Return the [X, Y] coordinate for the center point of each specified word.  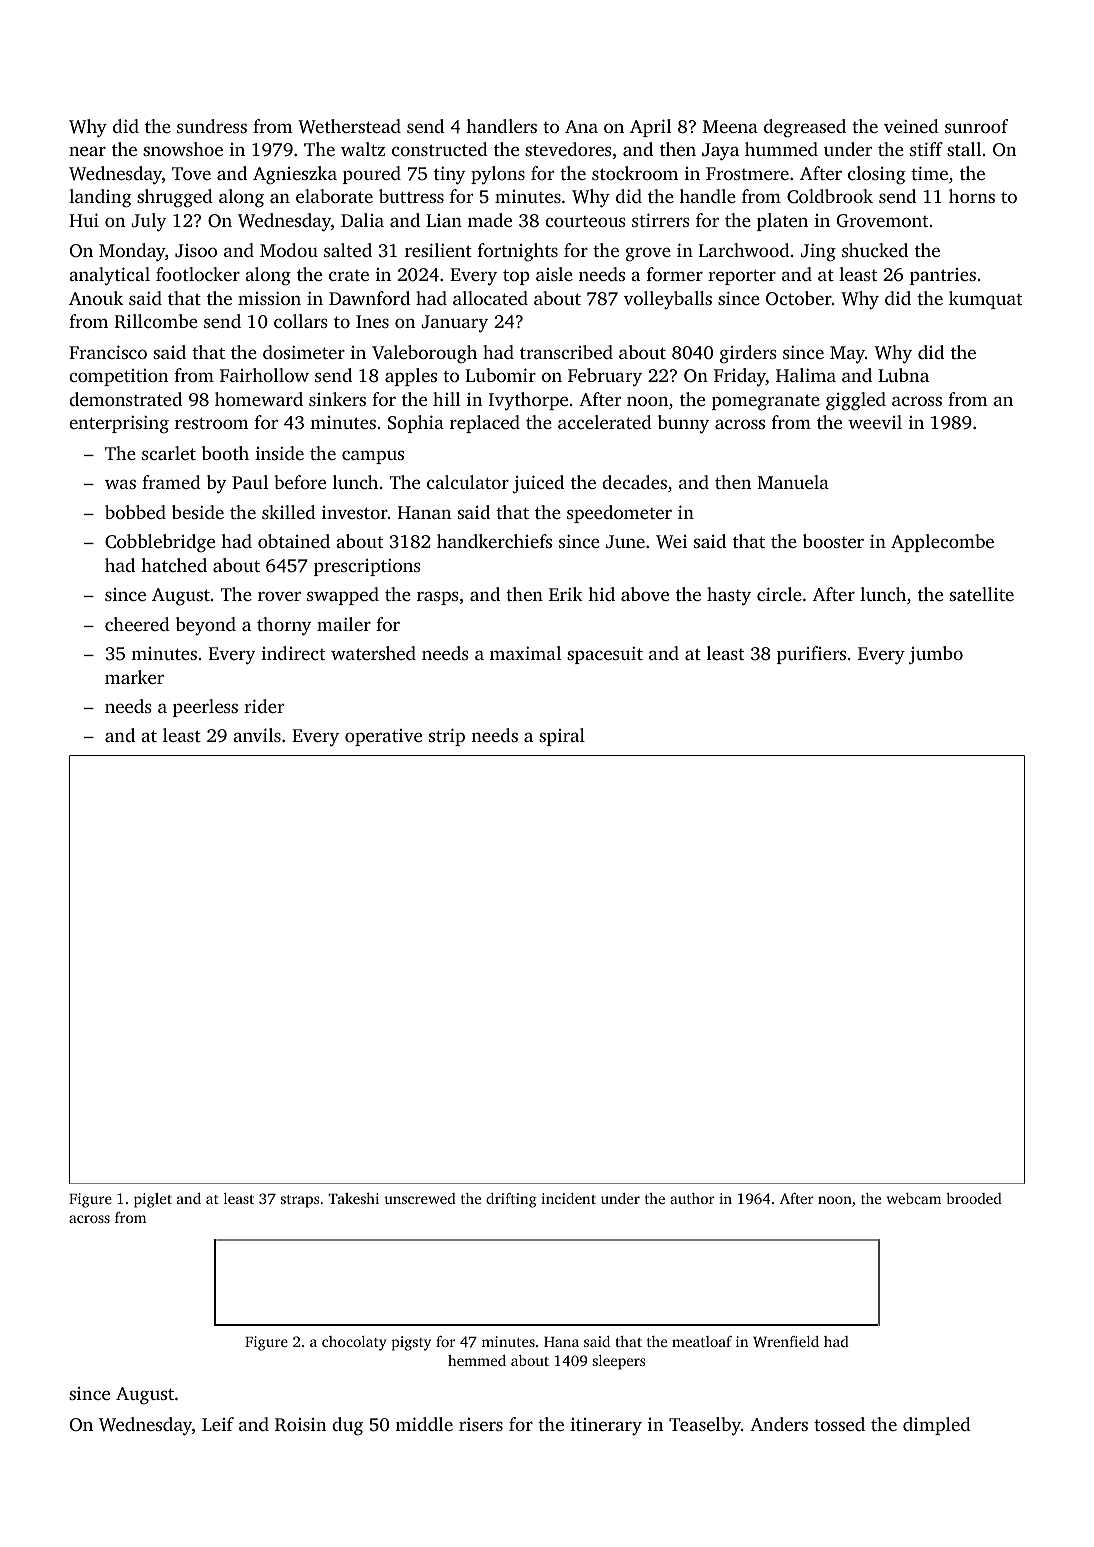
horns [972, 196]
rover [279, 596]
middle [424, 1424]
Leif [218, 1424]
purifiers [811, 655]
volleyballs [668, 300]
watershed [373, 653]
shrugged [175, 198]
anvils [257, 735]
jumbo [936, 655]
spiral [562, 737]
